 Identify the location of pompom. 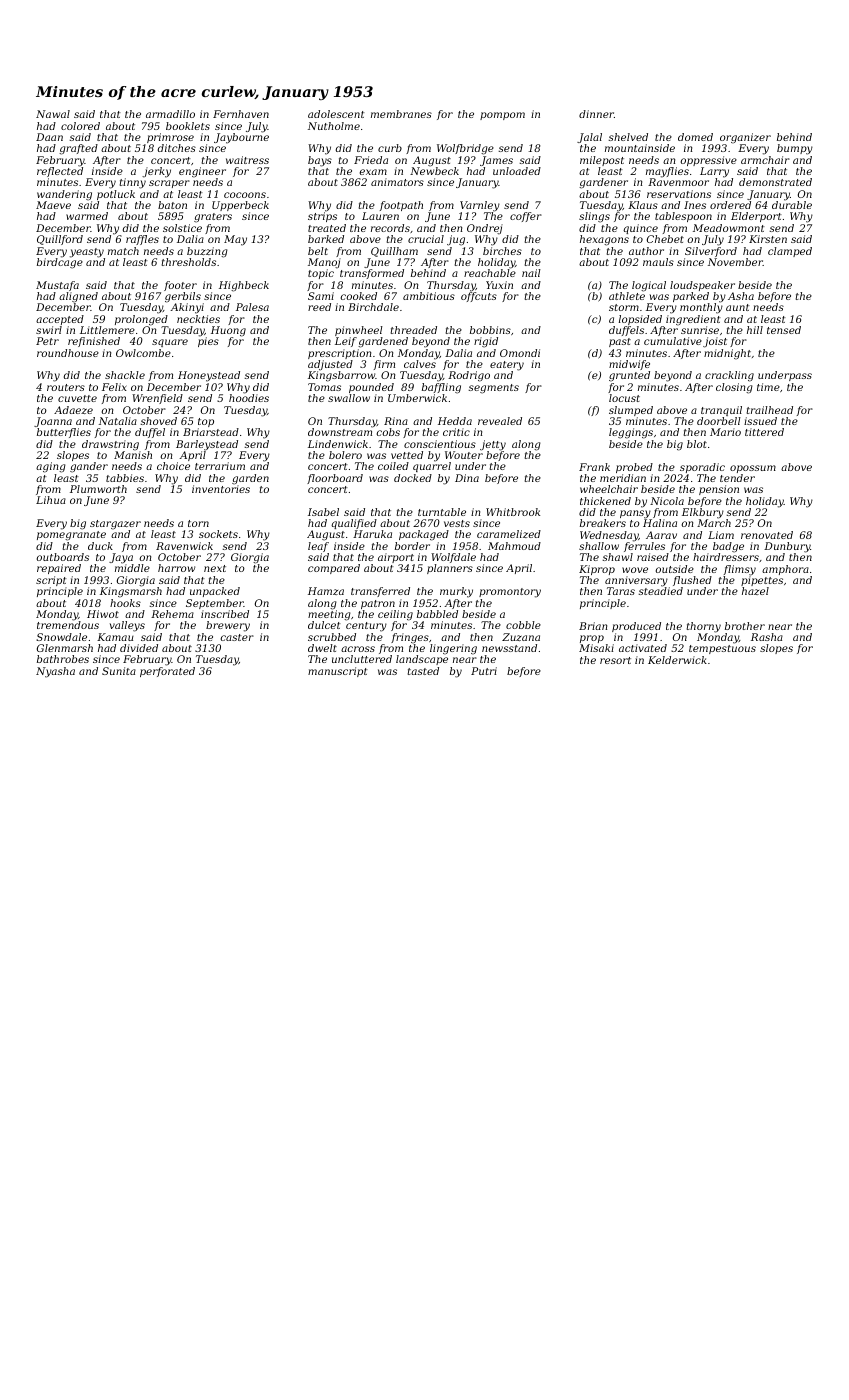
(502, 116).
